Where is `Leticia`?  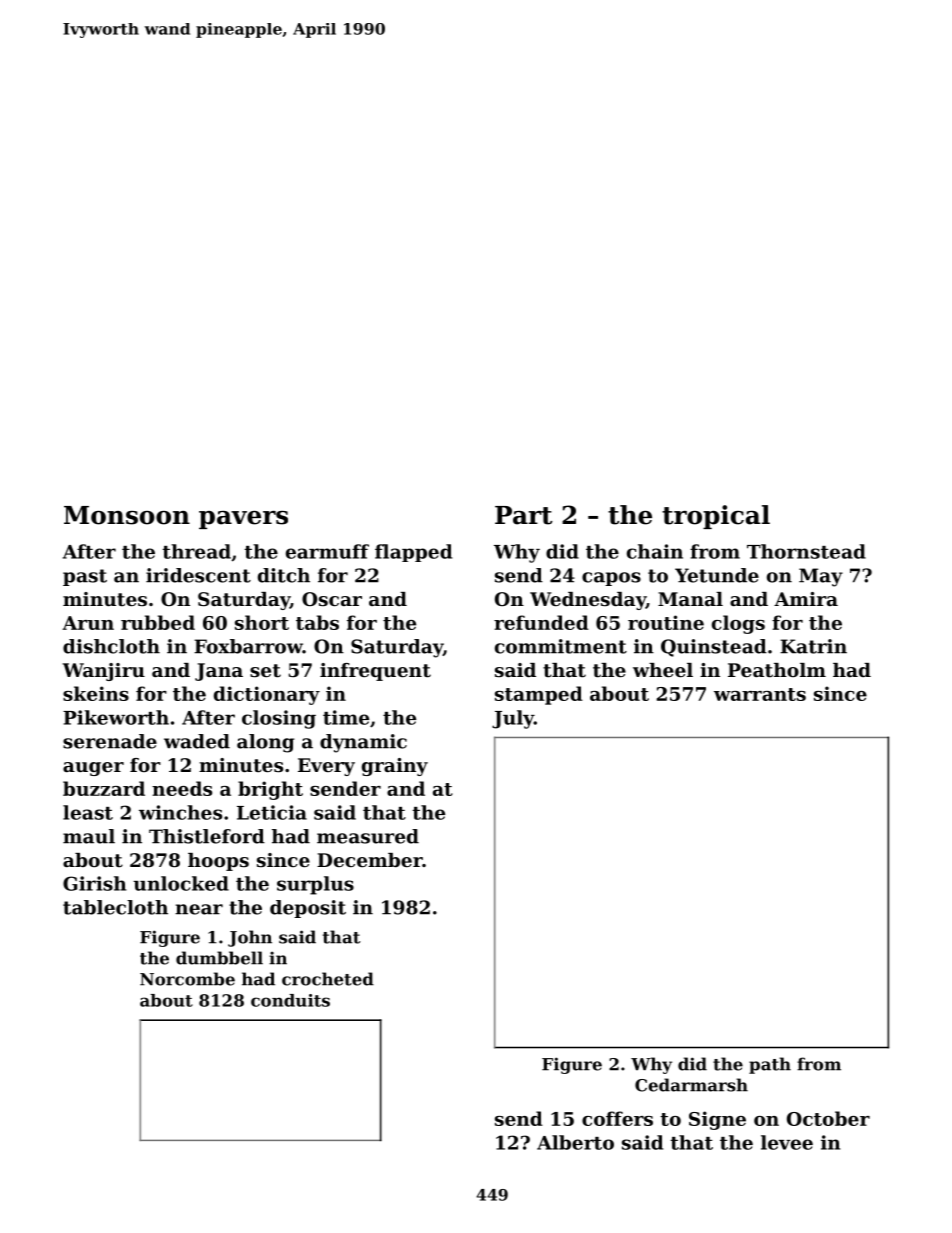 Leticia is located at coordinates (272, 812).
